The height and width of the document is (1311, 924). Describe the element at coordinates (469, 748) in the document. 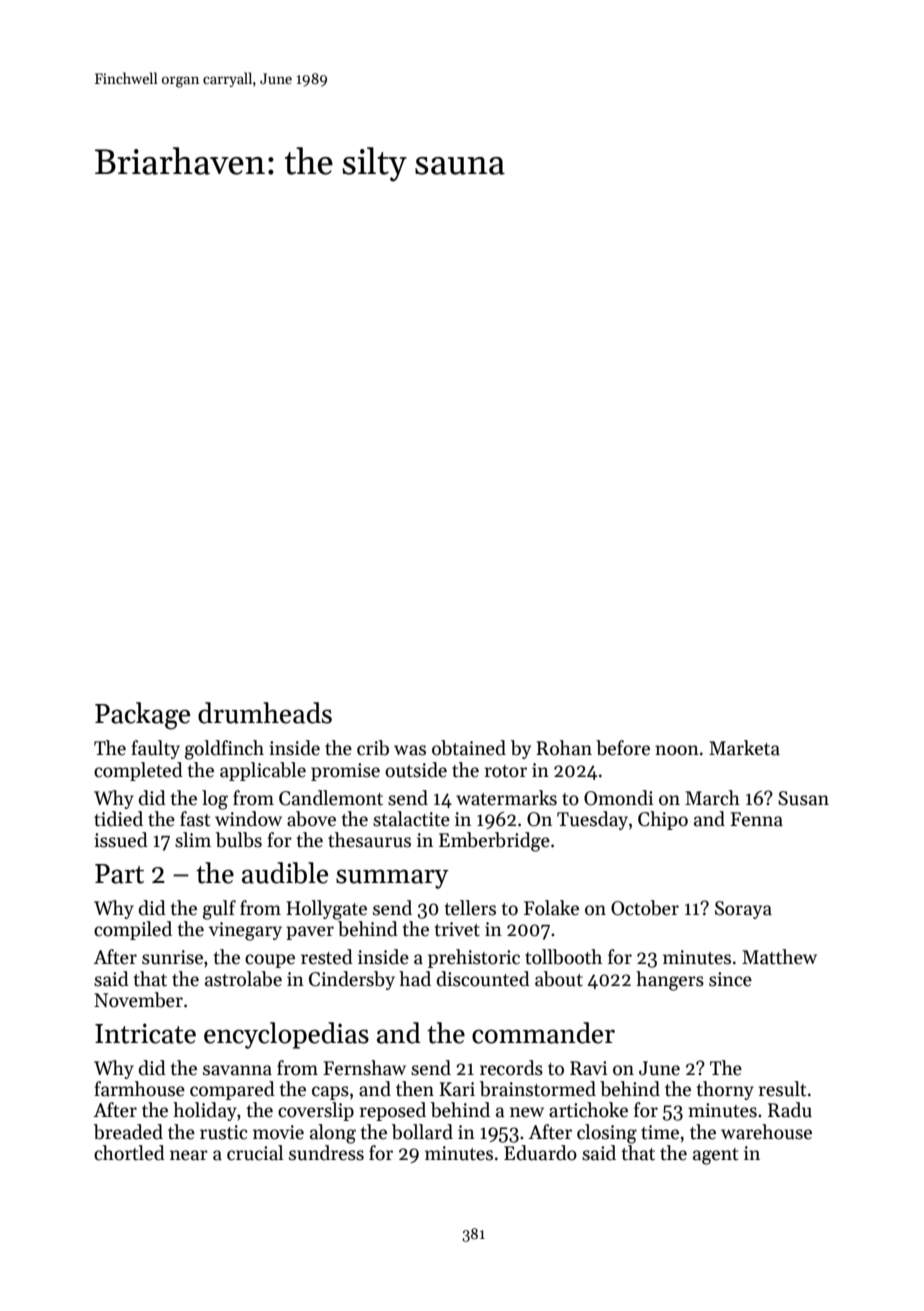

I see `obtained` at that location.
